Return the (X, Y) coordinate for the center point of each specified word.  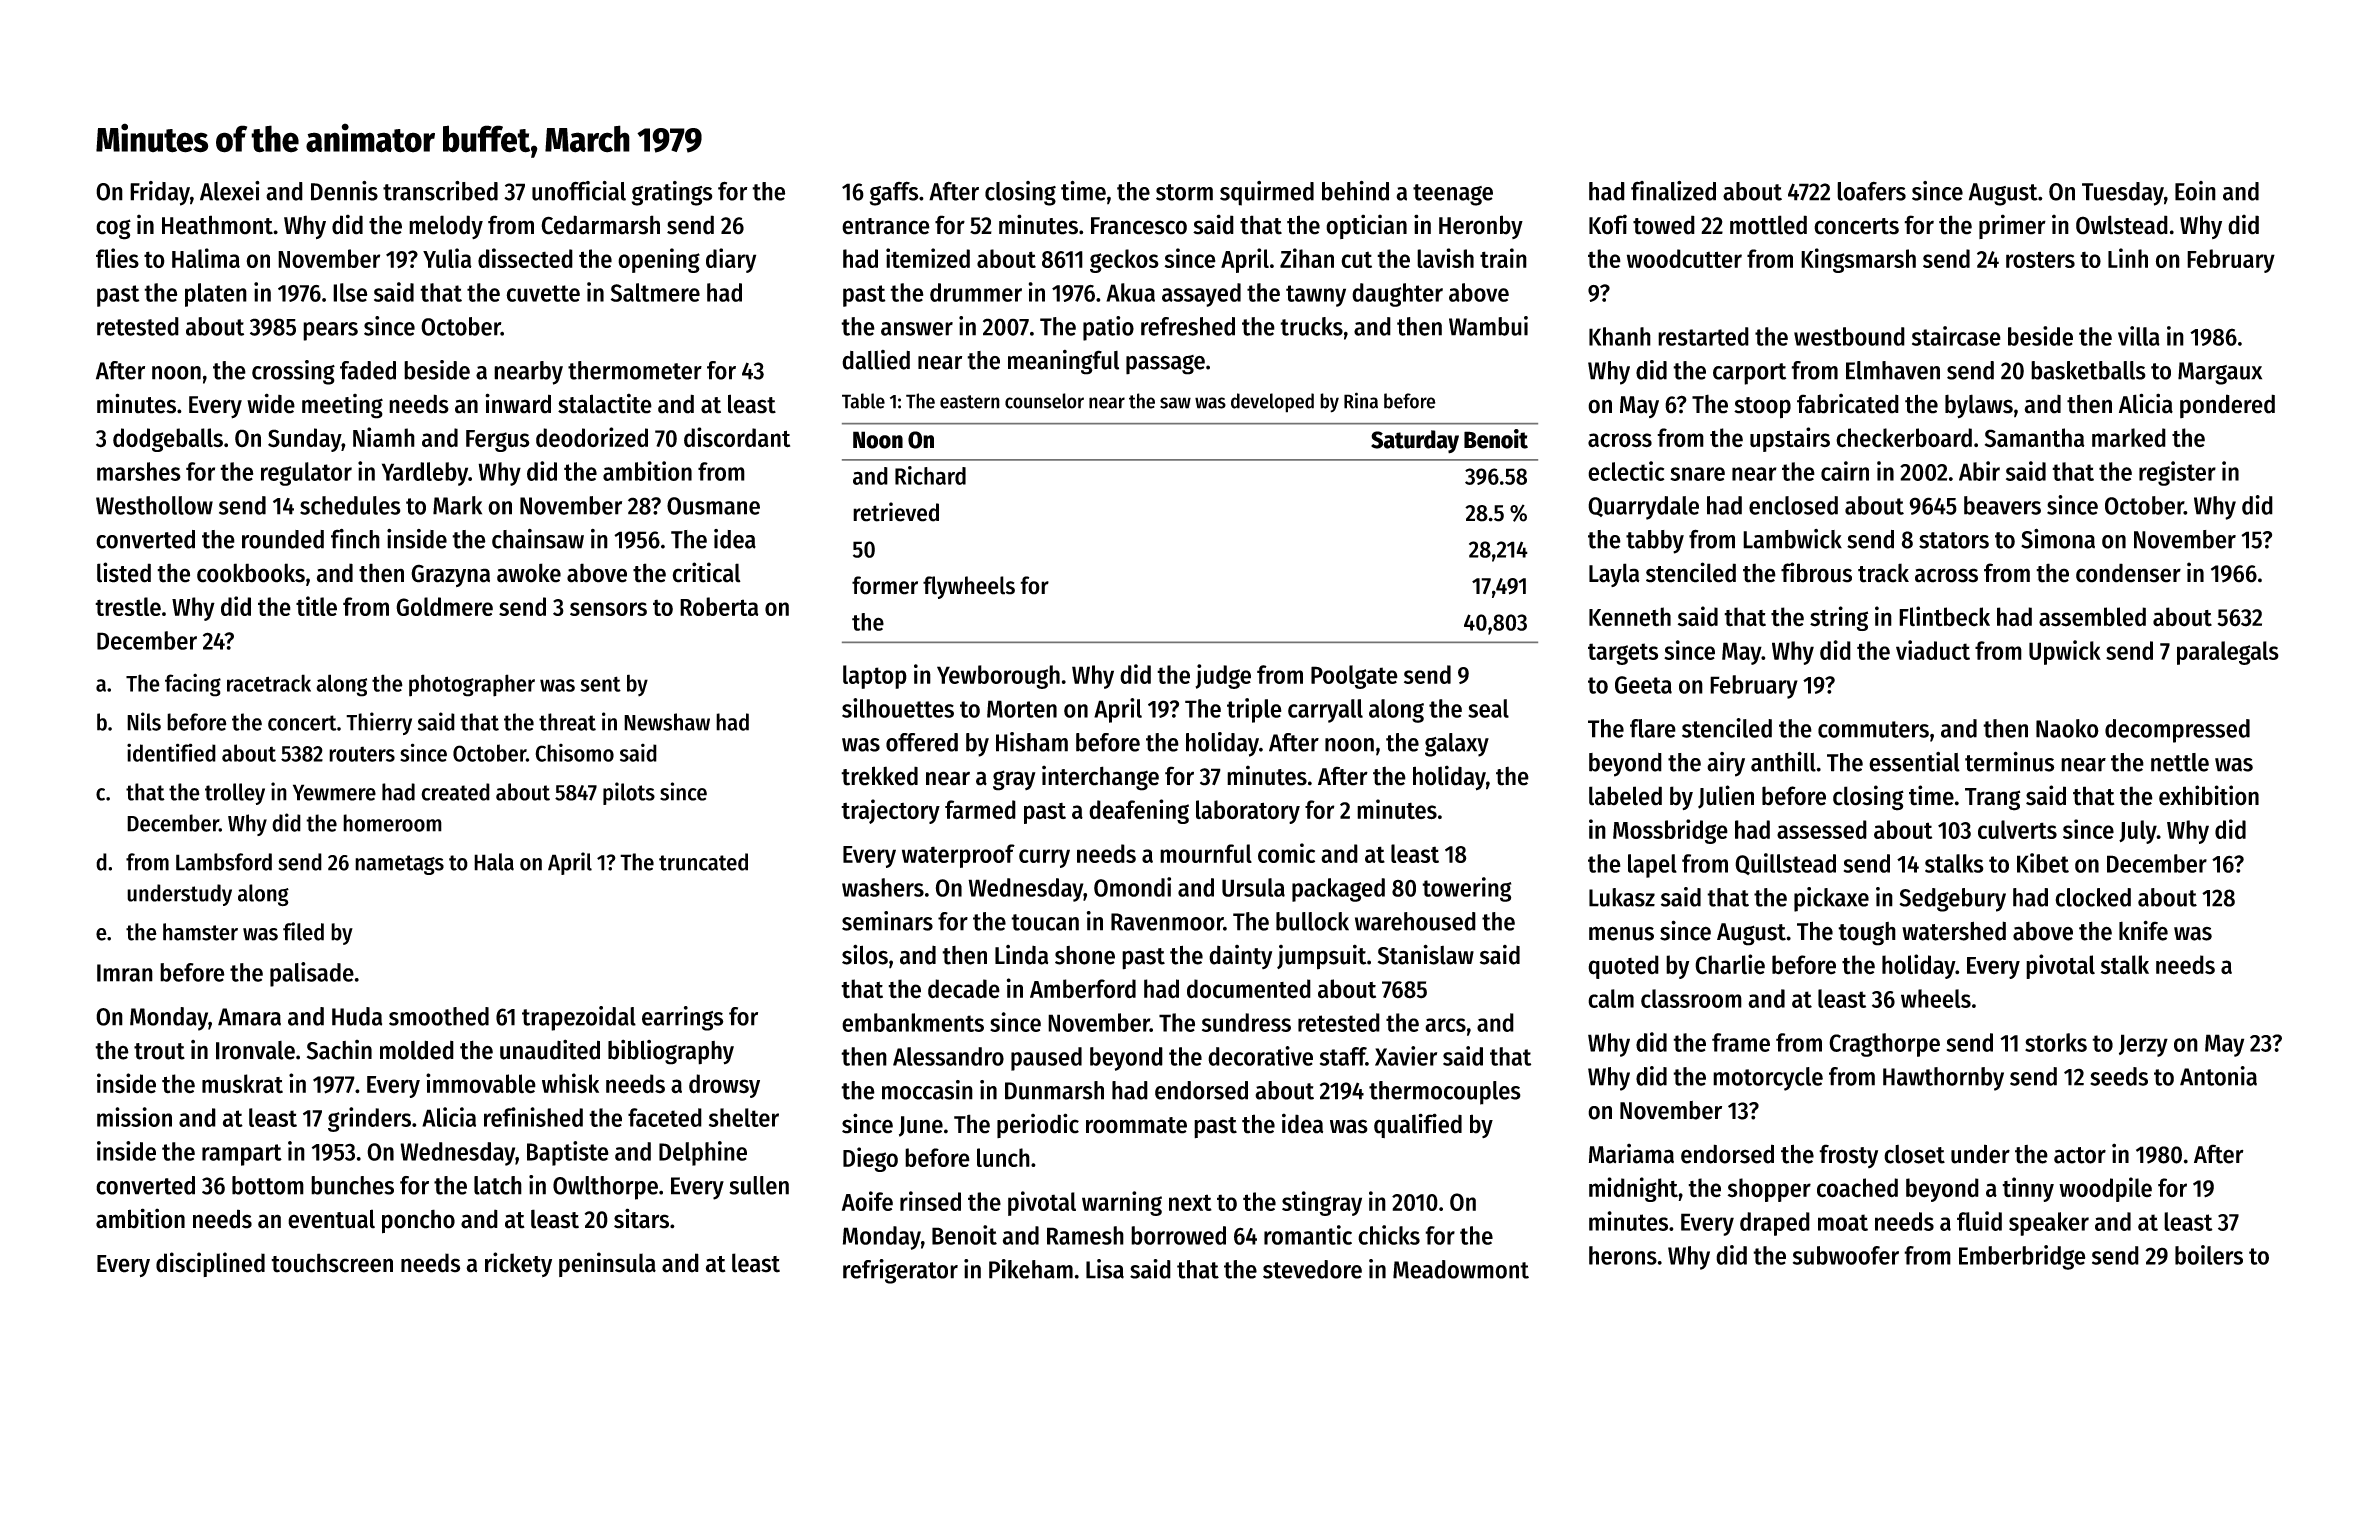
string (1839, 618)
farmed (980, 809)
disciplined (210, 1264)
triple (1254, 710)
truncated (703, 862)
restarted (1703, 336)
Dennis (344, 191)
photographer (472, 685)
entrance (886, 226)
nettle (2180, 762)
